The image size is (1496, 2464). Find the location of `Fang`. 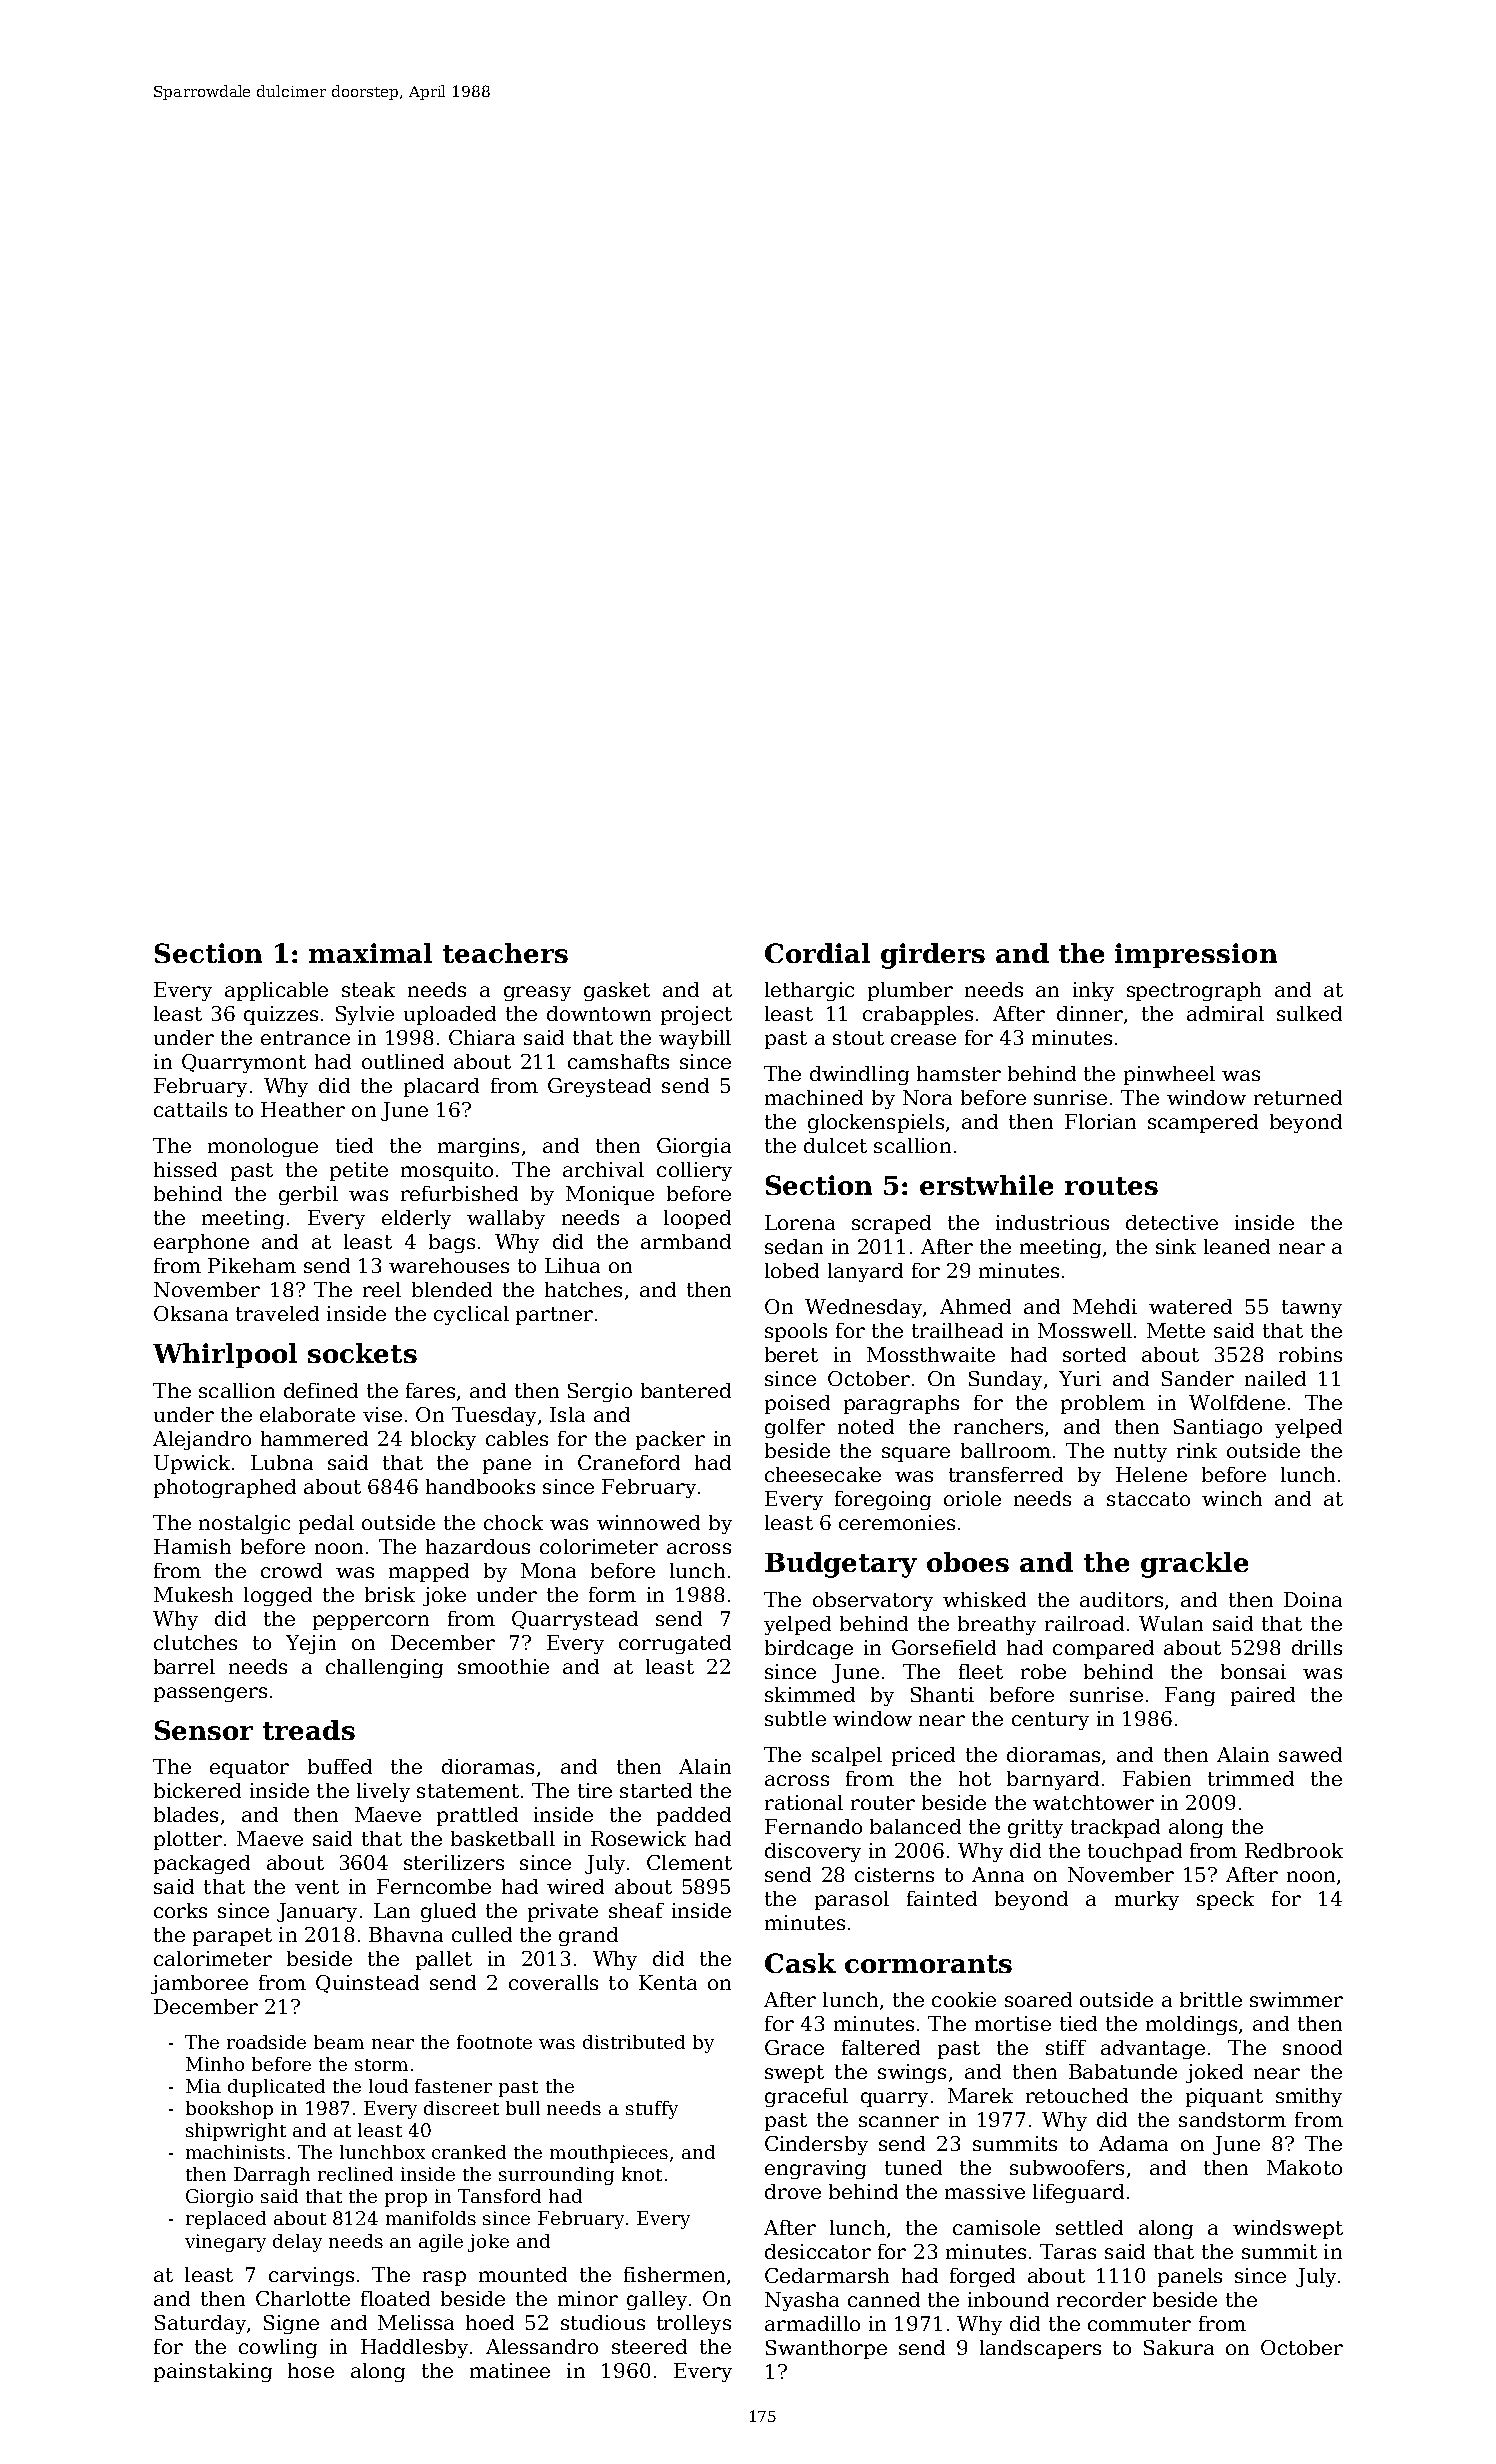

Fang is located at coordinates (1190, 1696).
